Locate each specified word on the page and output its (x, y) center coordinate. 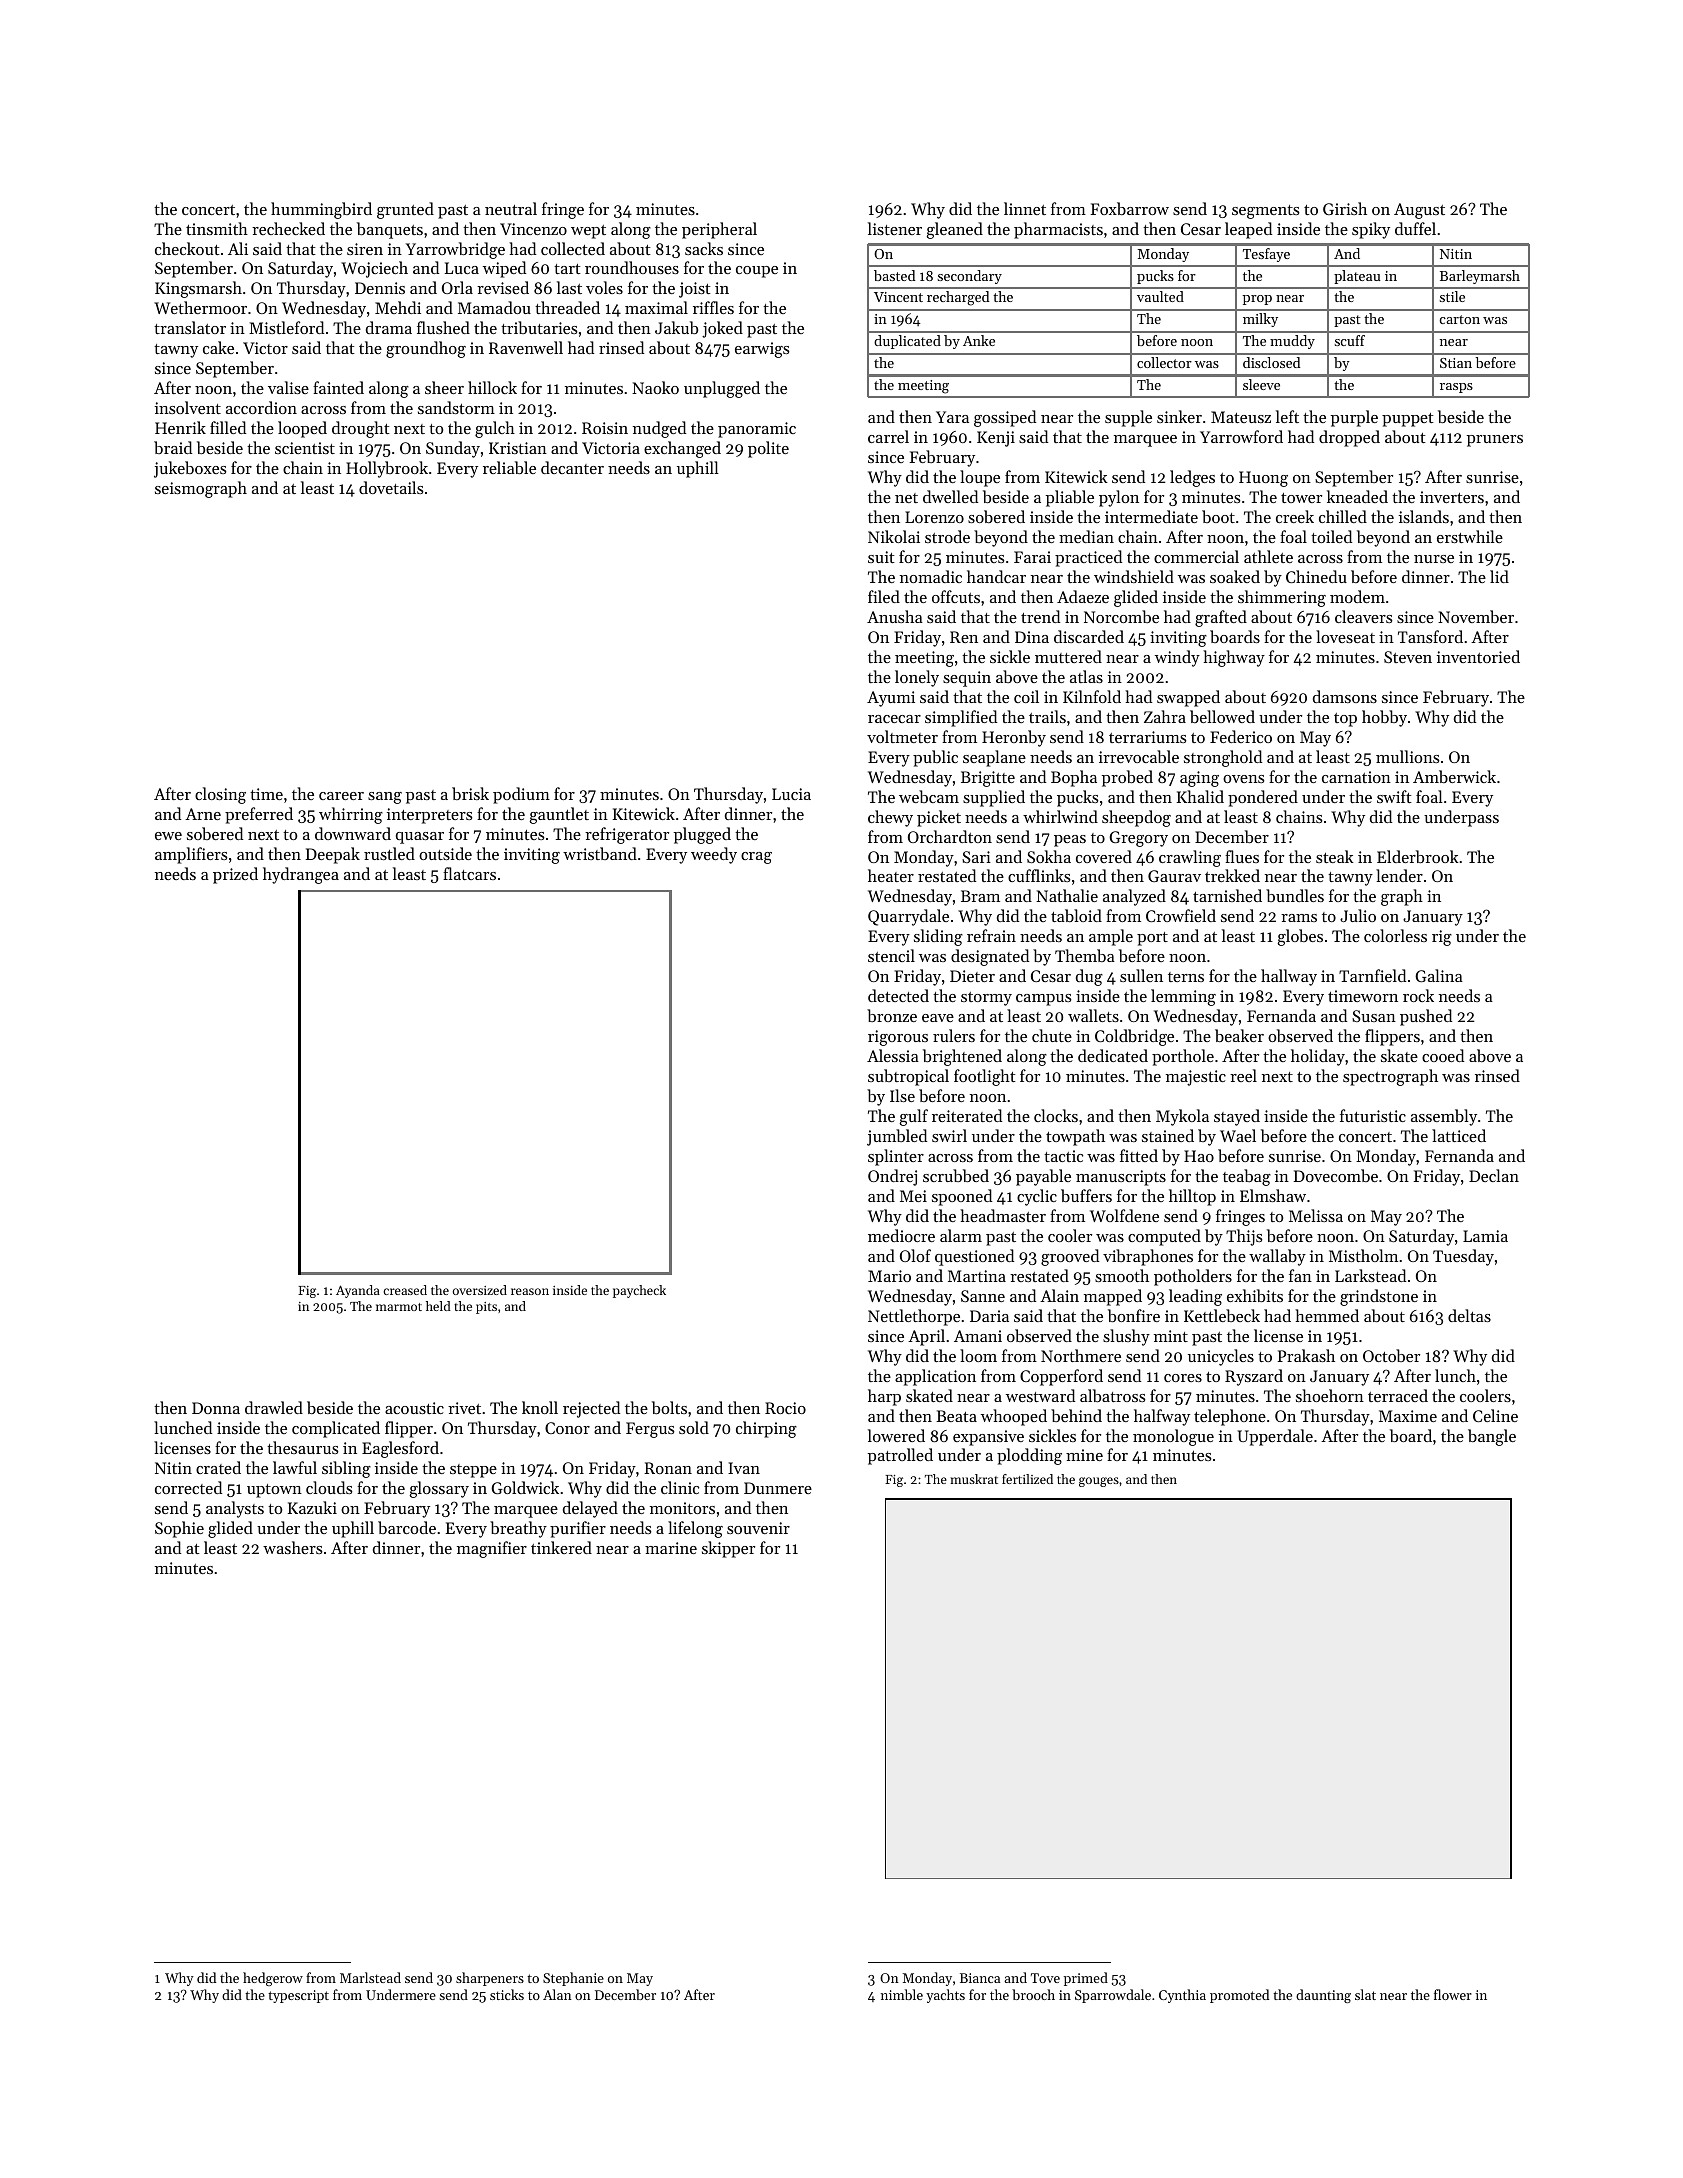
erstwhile (1470, 536)
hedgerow (273, 1979)
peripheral (719, 230)
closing (220, 795)
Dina (1032, 637)
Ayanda (358, 1291)
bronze (892, 1015)
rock (1418, 995)
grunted (405, 210)
